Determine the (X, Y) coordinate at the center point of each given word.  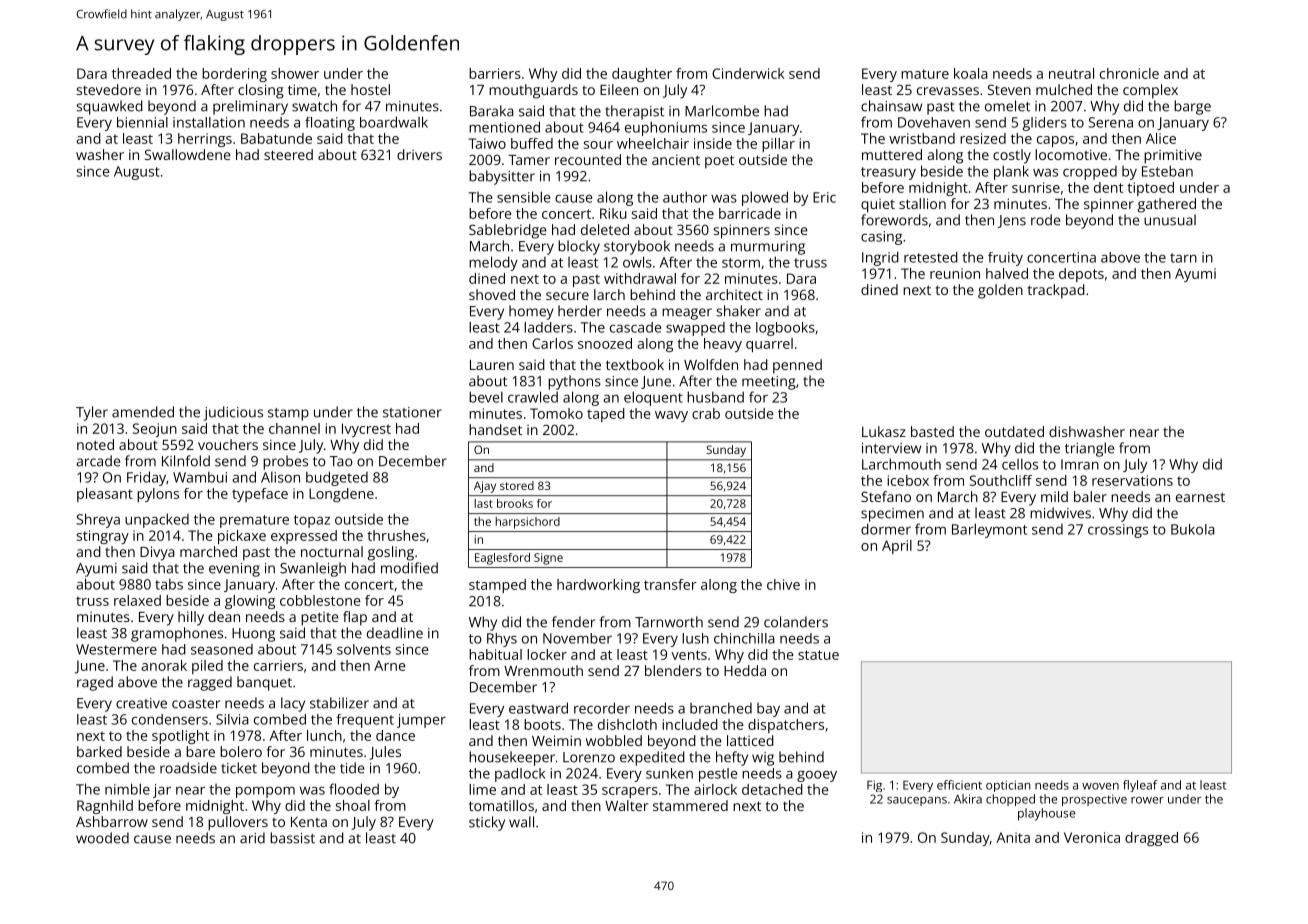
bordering (234, 75)
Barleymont (989, 530)
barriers (495, 73)
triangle (1089, 449)
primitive (1173, 156)
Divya (157, 553)
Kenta (309, 822)
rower (1147, 800)
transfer (670, 584)
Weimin (556, 740)
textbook (635, 364)
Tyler (92, 413)
